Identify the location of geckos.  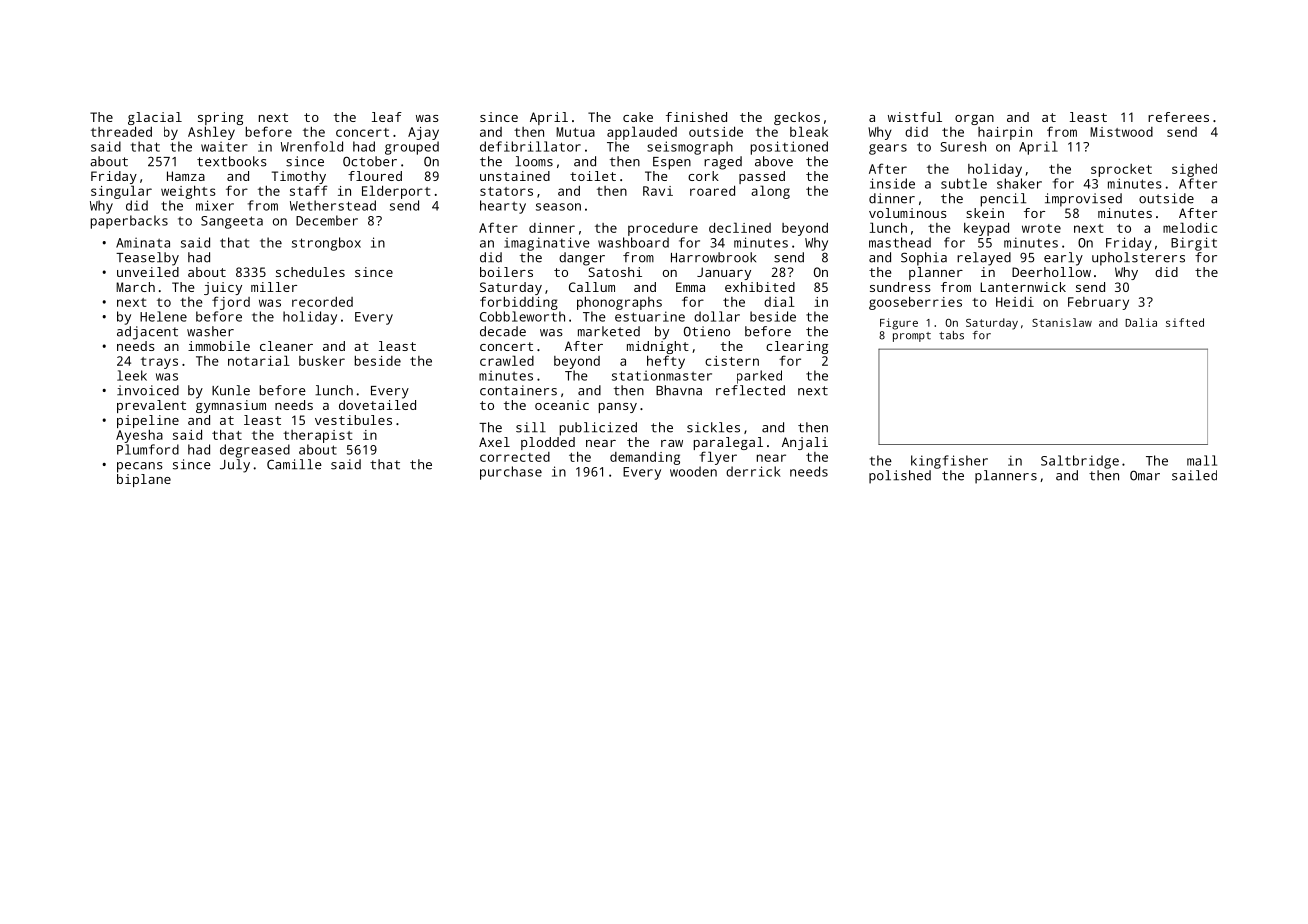
(797, 118).
